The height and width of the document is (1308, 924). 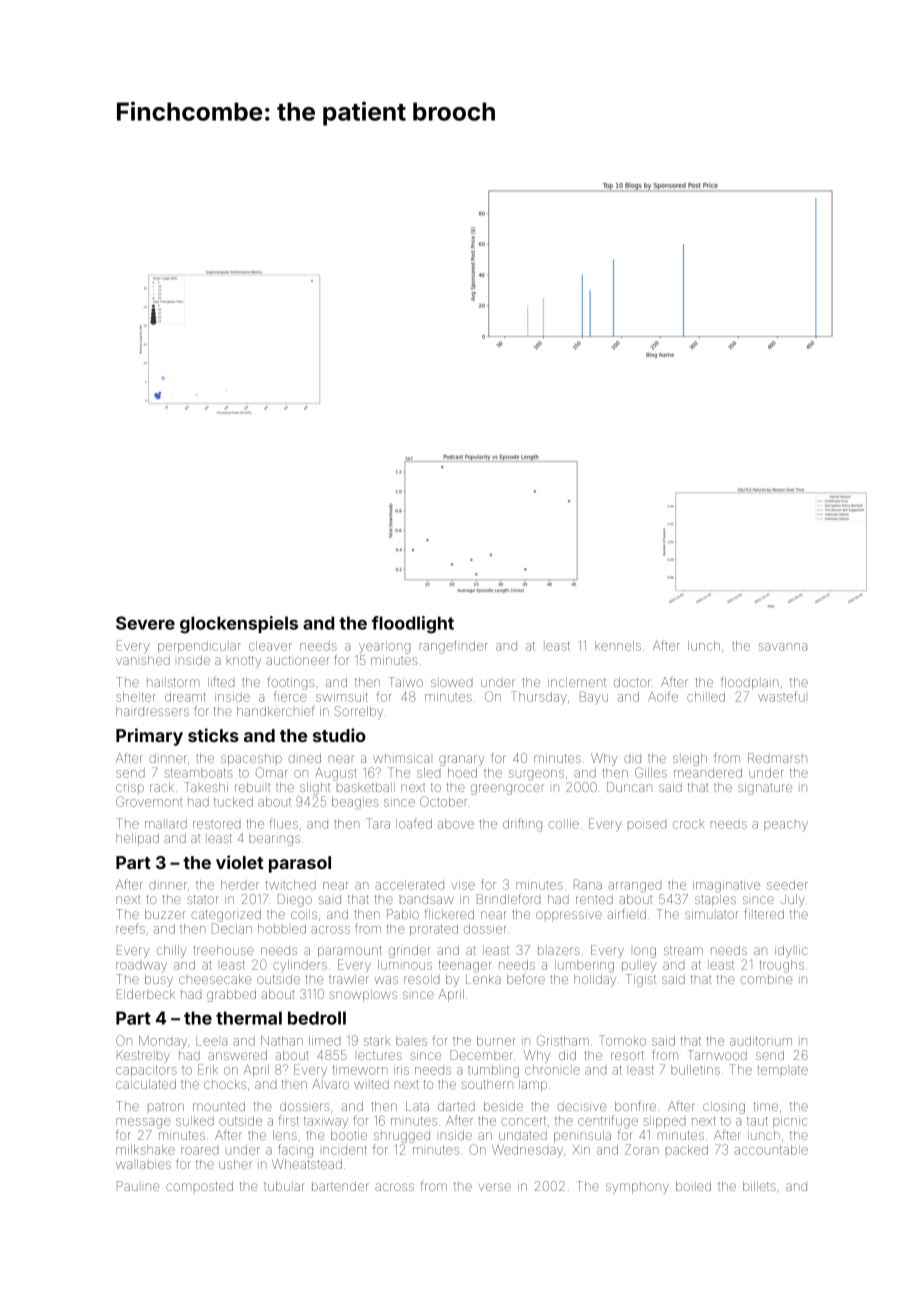 I want to click on wallabies, so click(x=143, y=1164).
